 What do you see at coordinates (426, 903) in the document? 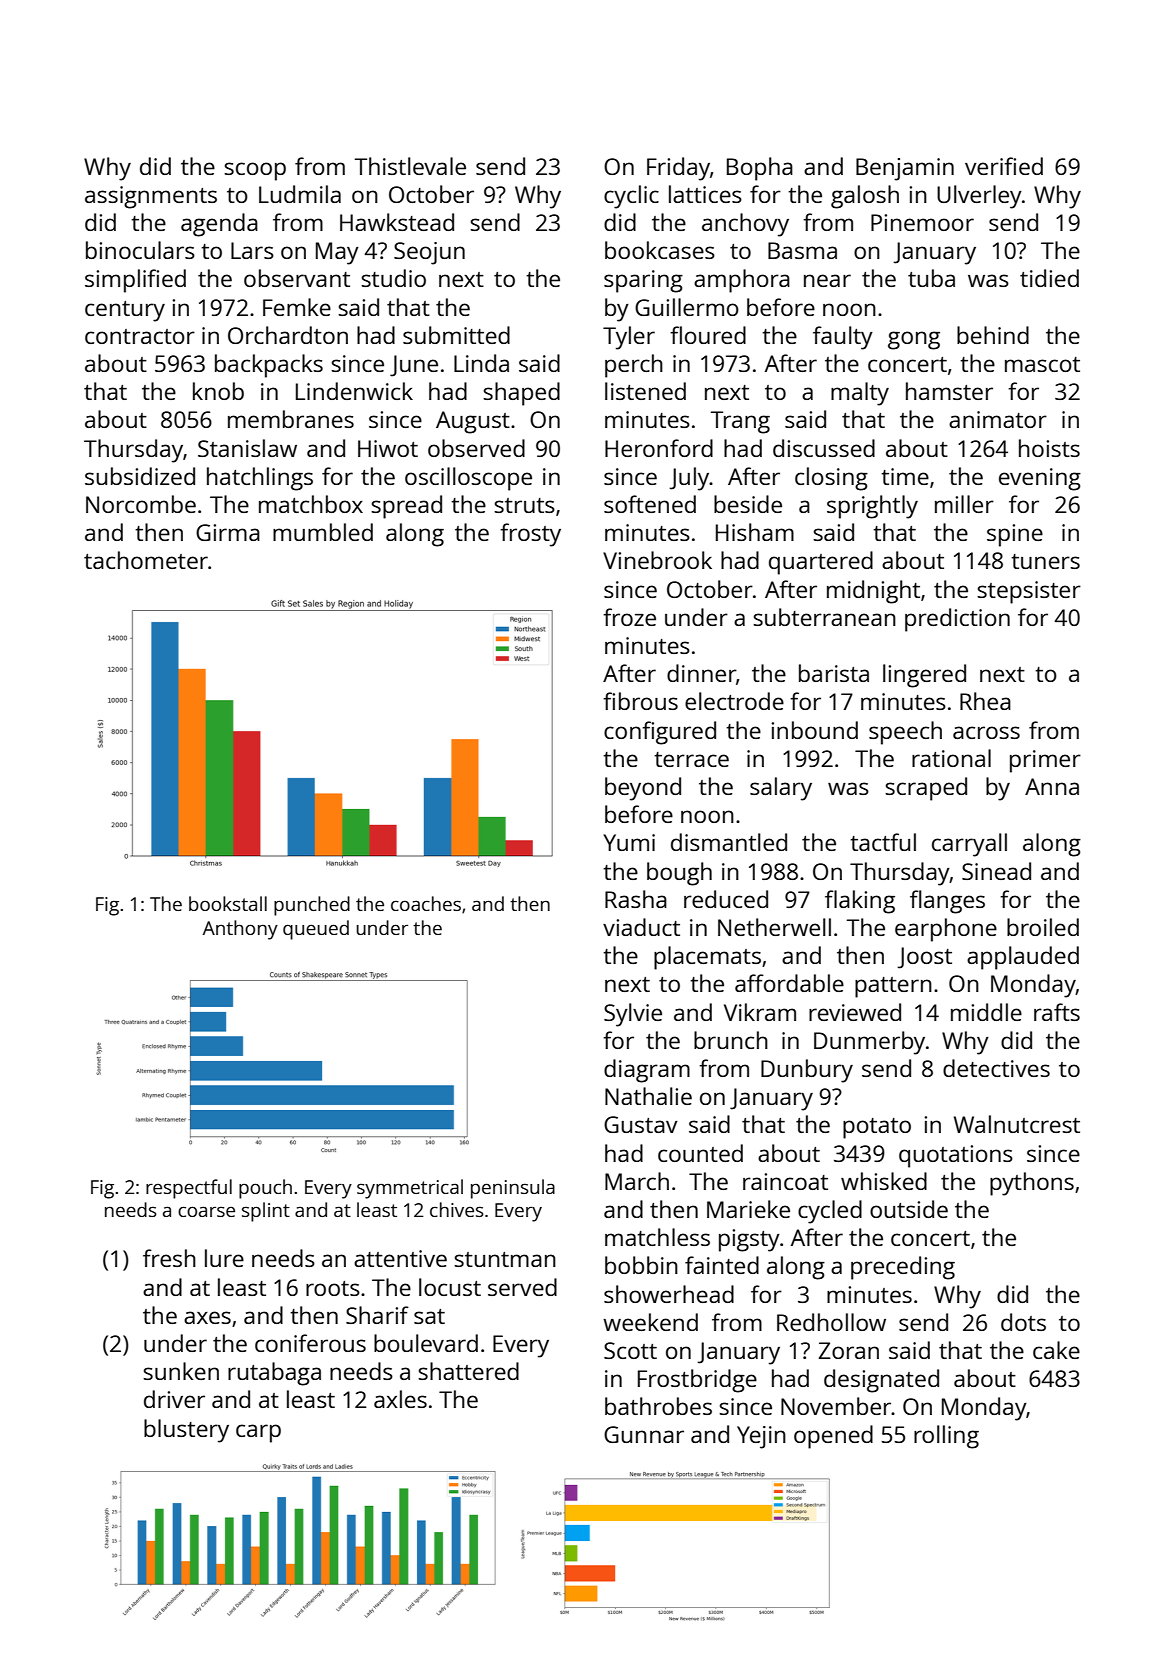
I see `coaches` at bounding box center [426, 903].
